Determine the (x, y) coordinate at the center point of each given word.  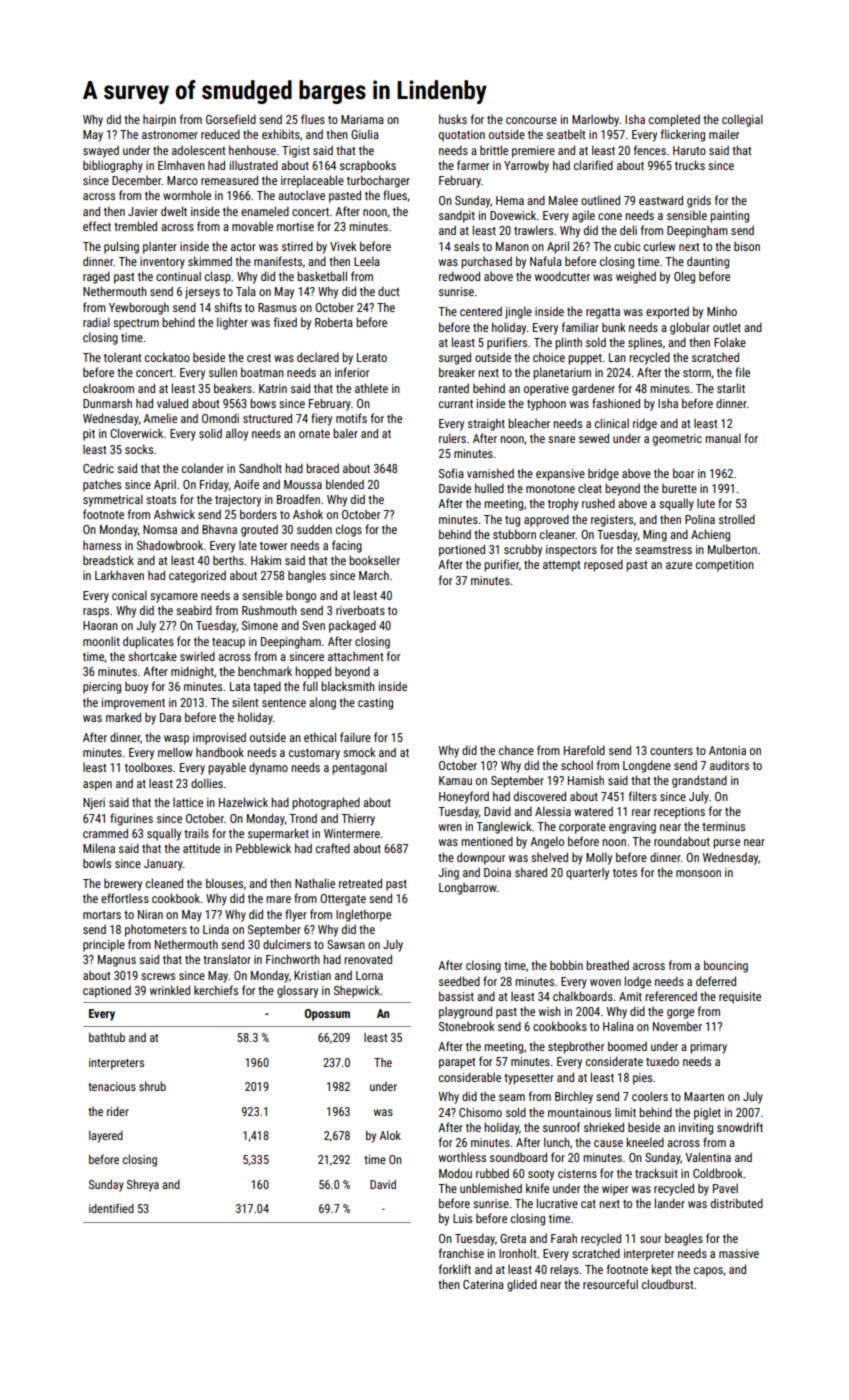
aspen (97, 786)
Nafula (546, 261)
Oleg (684, 277)
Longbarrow (468, 889)
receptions (679, 813)
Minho (722, 311)
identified (111, 1208)
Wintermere (352, 833)
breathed (607, 965)
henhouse (252, 150)
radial (96, 322)
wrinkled (170, 990)
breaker (457, 372)
